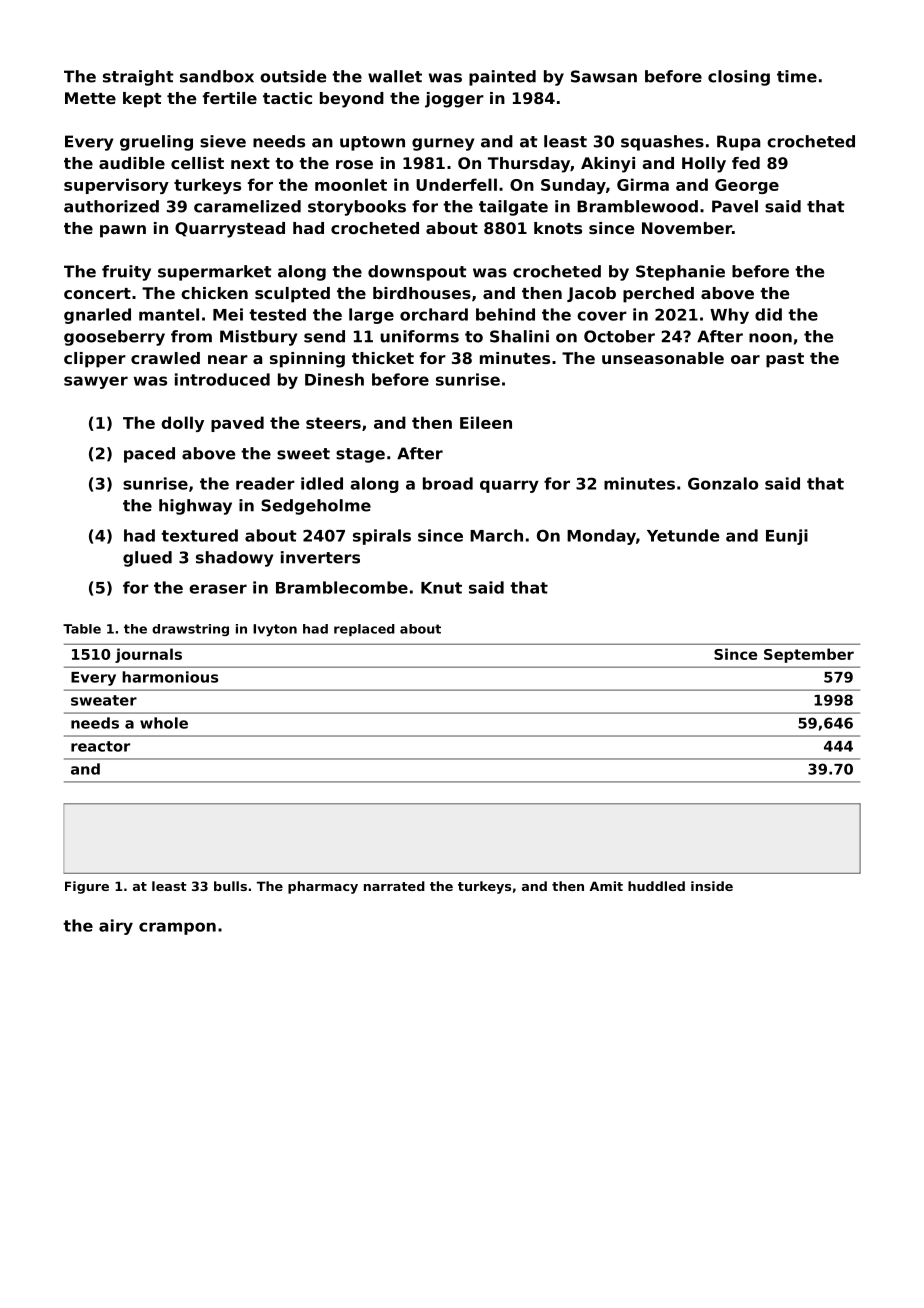  What do you see at coordinates (90, 98) in the screenshot?
I see `Mette` at bounding box center [90, 98].
